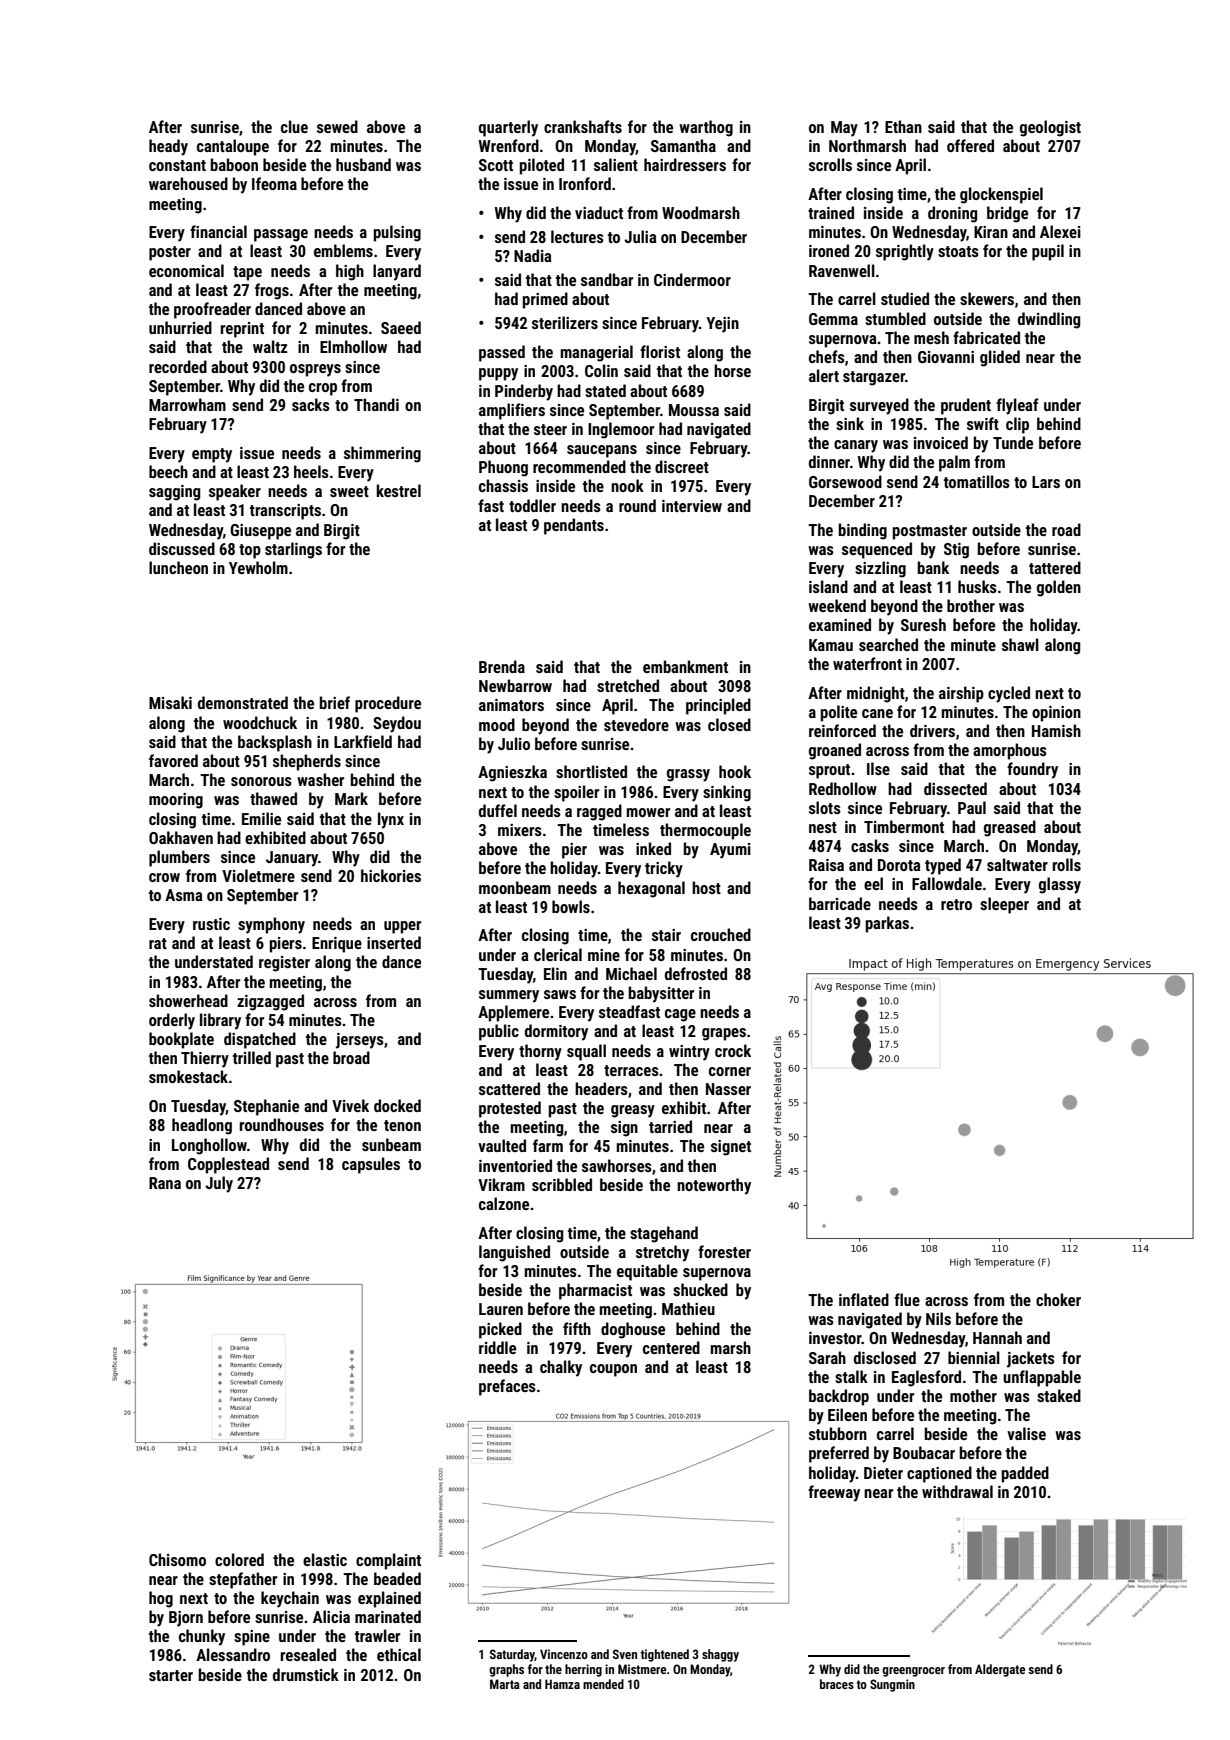 The image size is (1230, 1740). What do you see at coordinates (502, 1145) in the screenshot?
I see `vaulted` at bounding box center [502, 1145].
